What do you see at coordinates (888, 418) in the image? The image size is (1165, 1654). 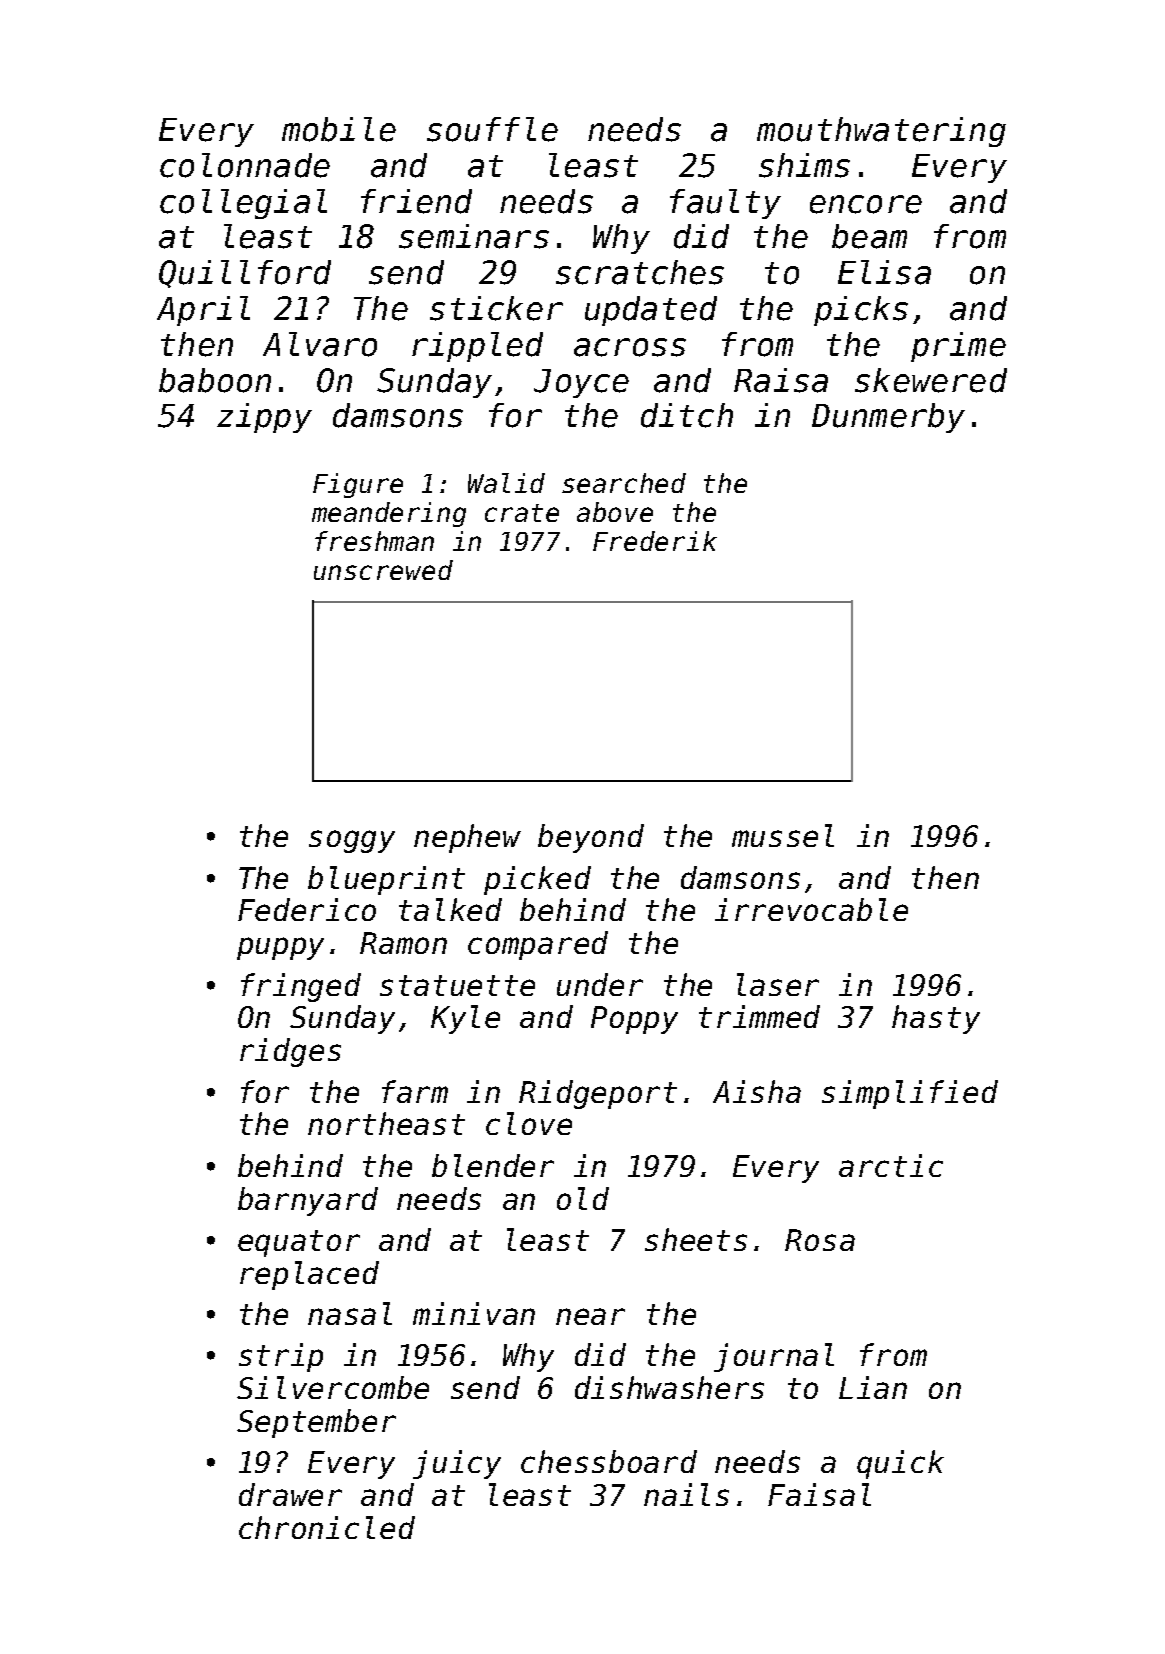 I see `Dunmerby` at bounding box center [888, 418].
